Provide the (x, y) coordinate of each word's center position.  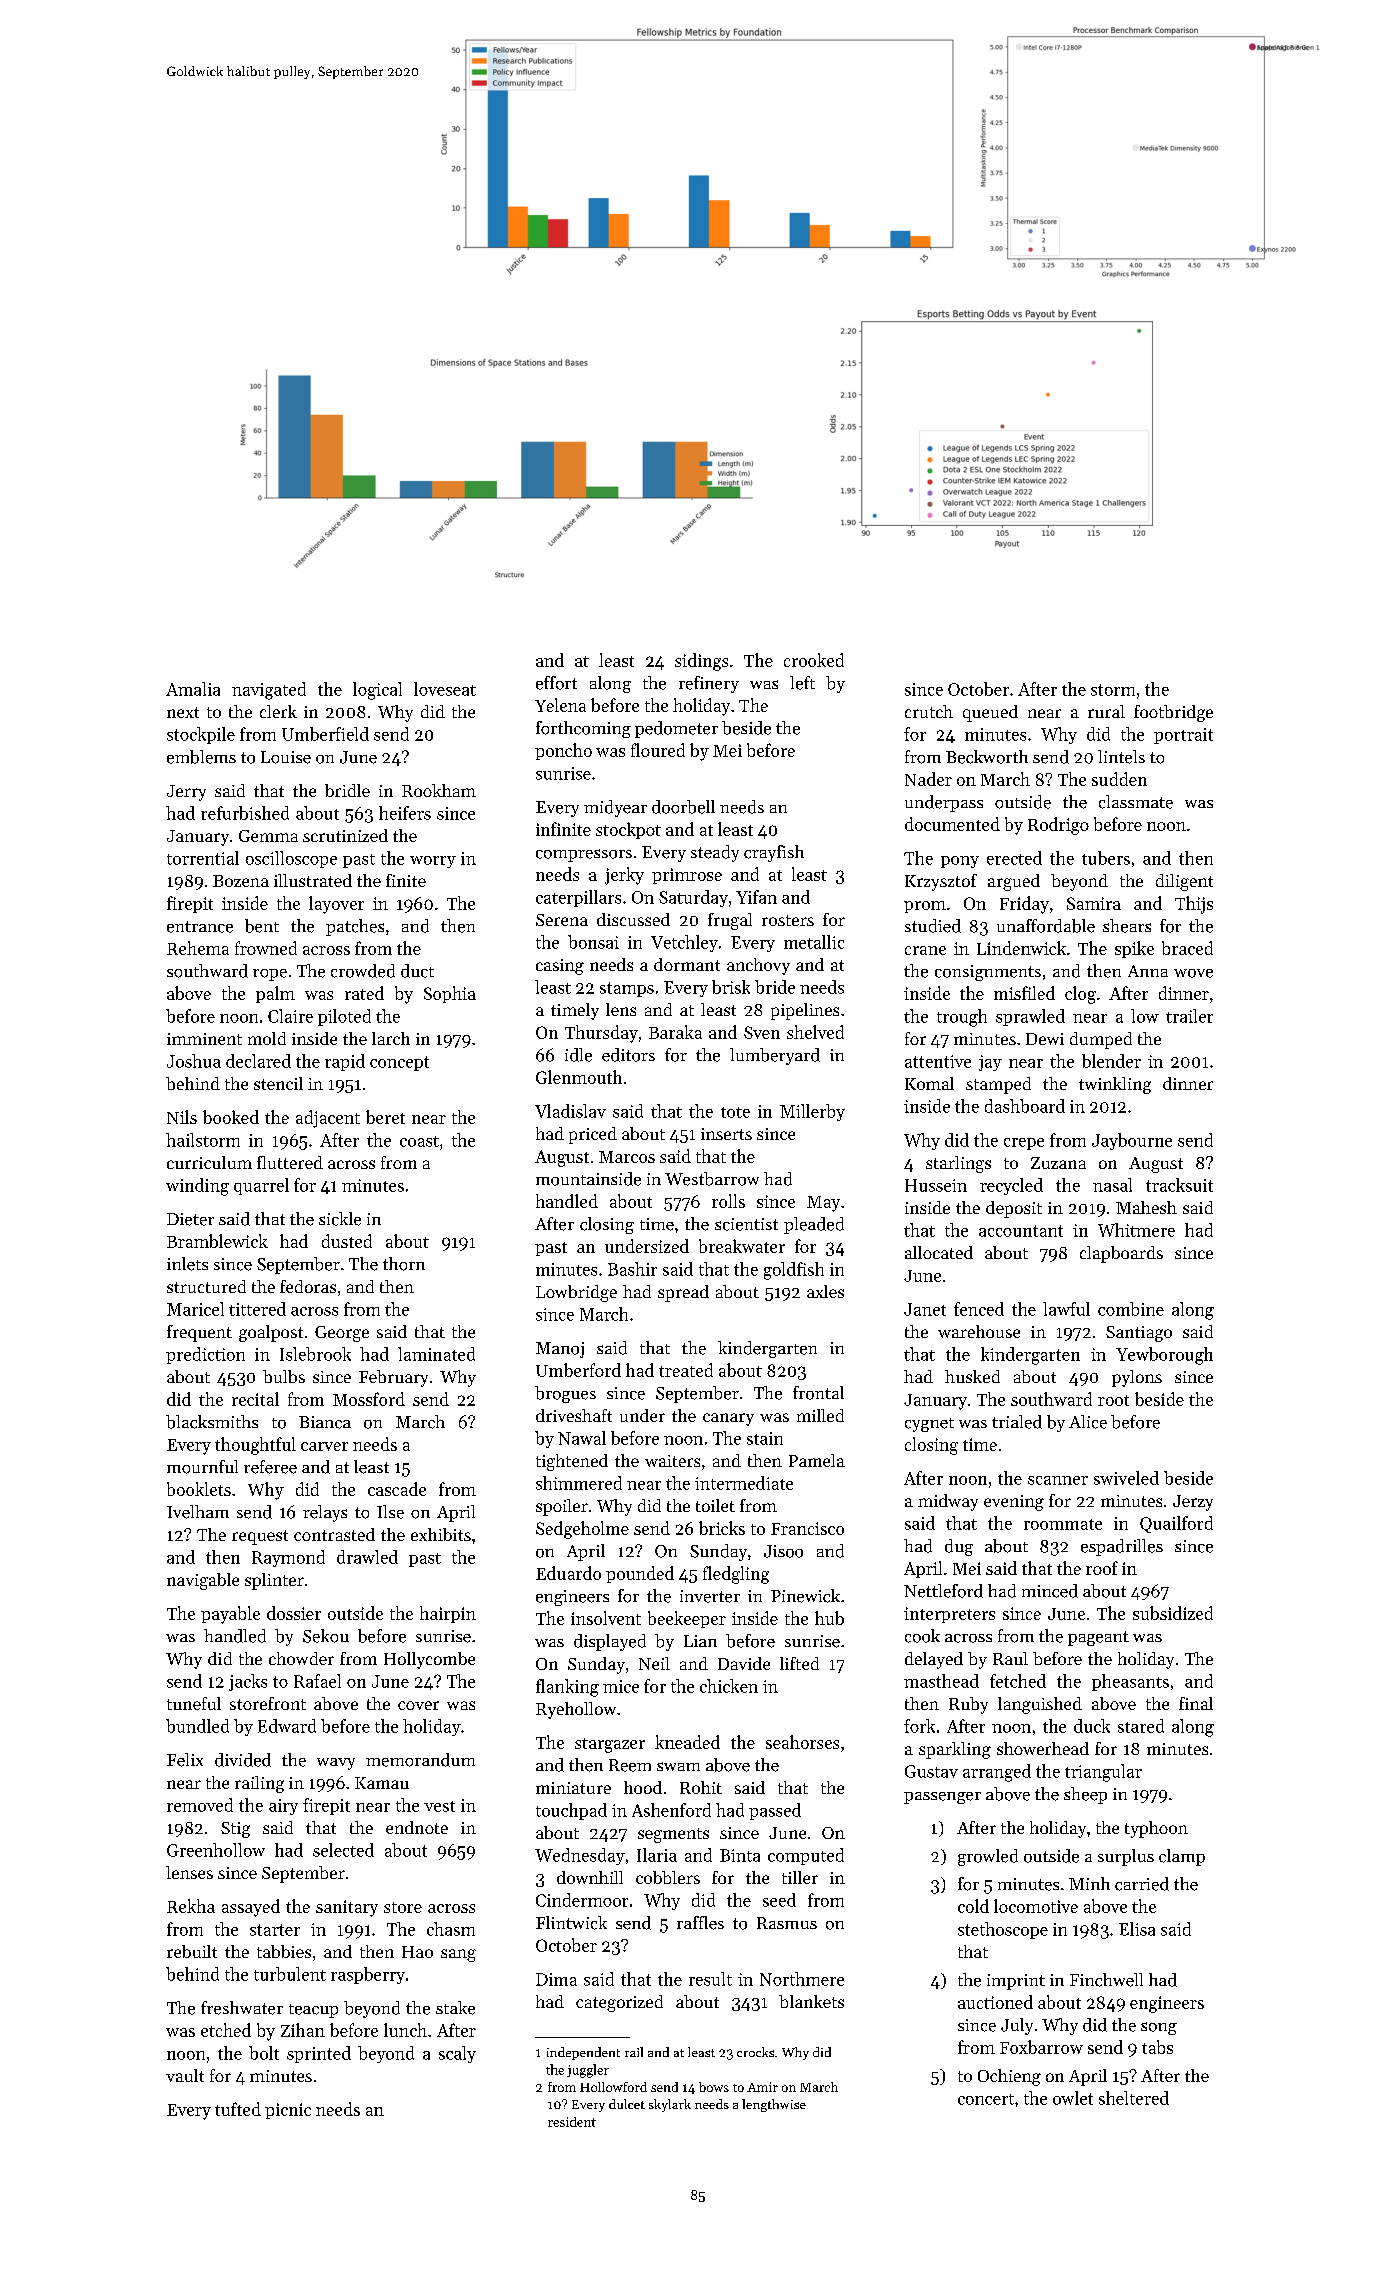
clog (1080, 995)
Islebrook (315, 1354)
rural (1106, 711)
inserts (726, 1134)
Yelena (560, 705)
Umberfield (325, 734)
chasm (451, 1929)
